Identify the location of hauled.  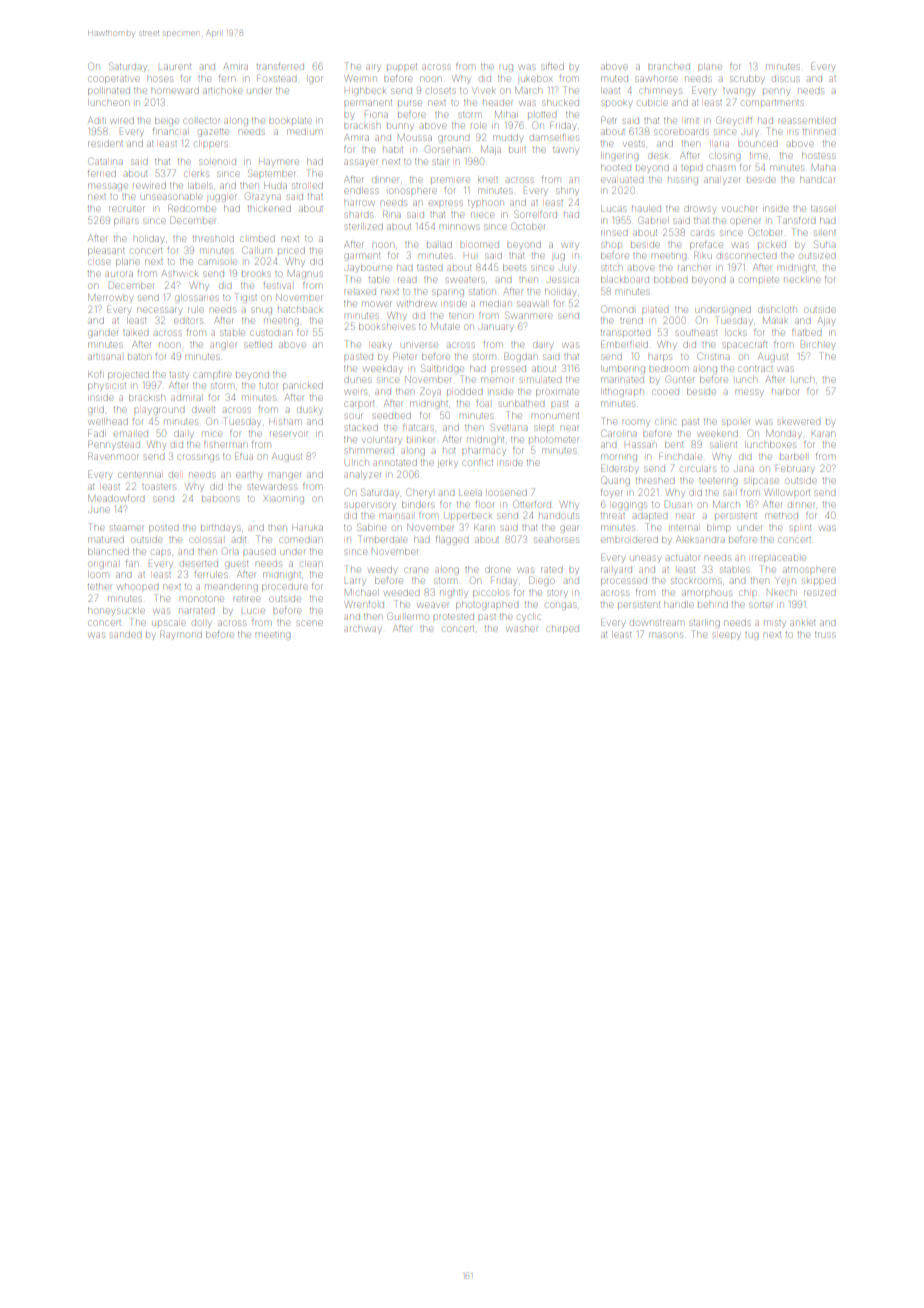
(646, 209).
